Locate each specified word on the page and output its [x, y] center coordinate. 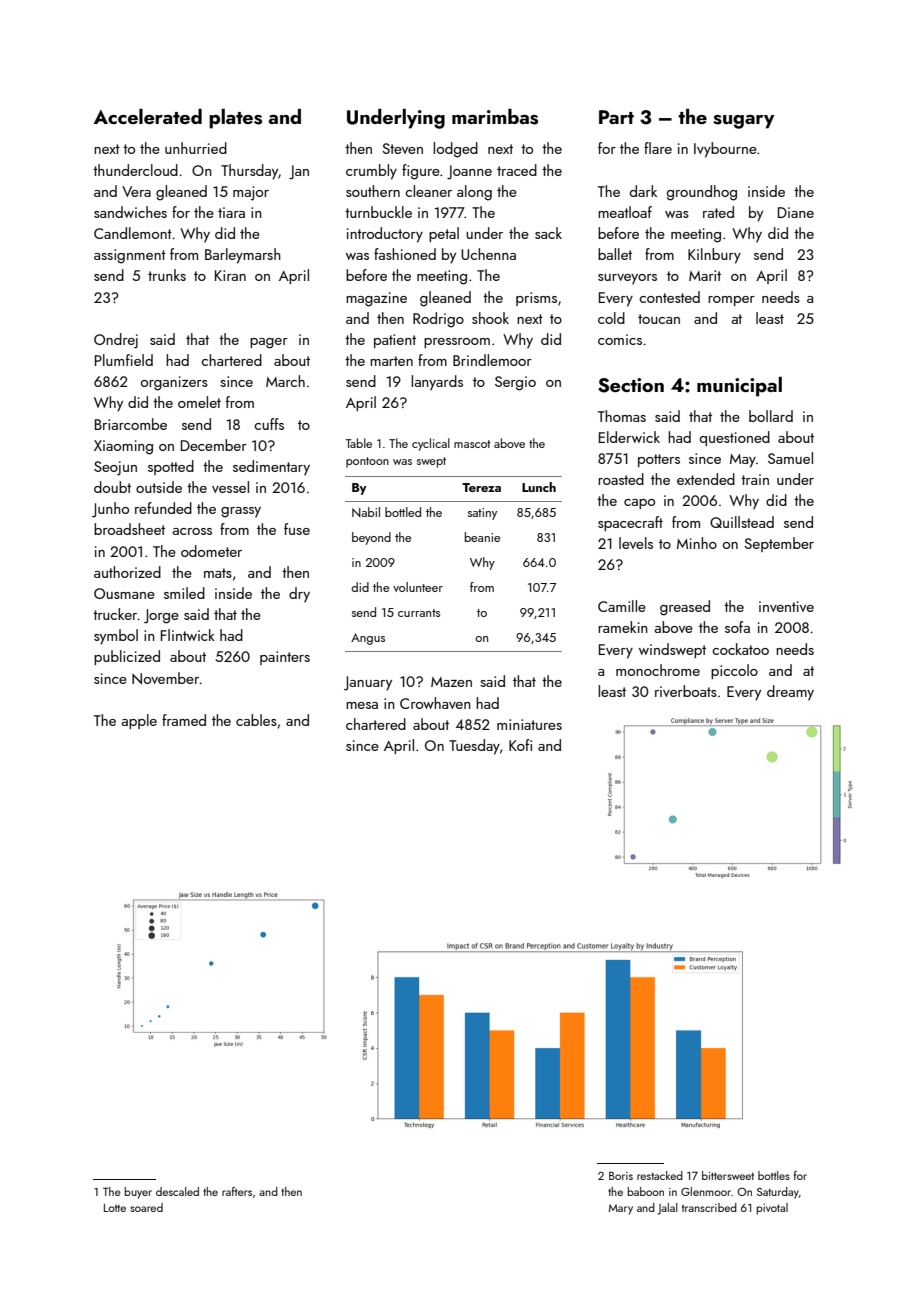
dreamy [790, 693]
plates [235, 119]
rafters [237, 1191]
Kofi [520, 745]
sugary [743, 122]
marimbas [495, 117]
